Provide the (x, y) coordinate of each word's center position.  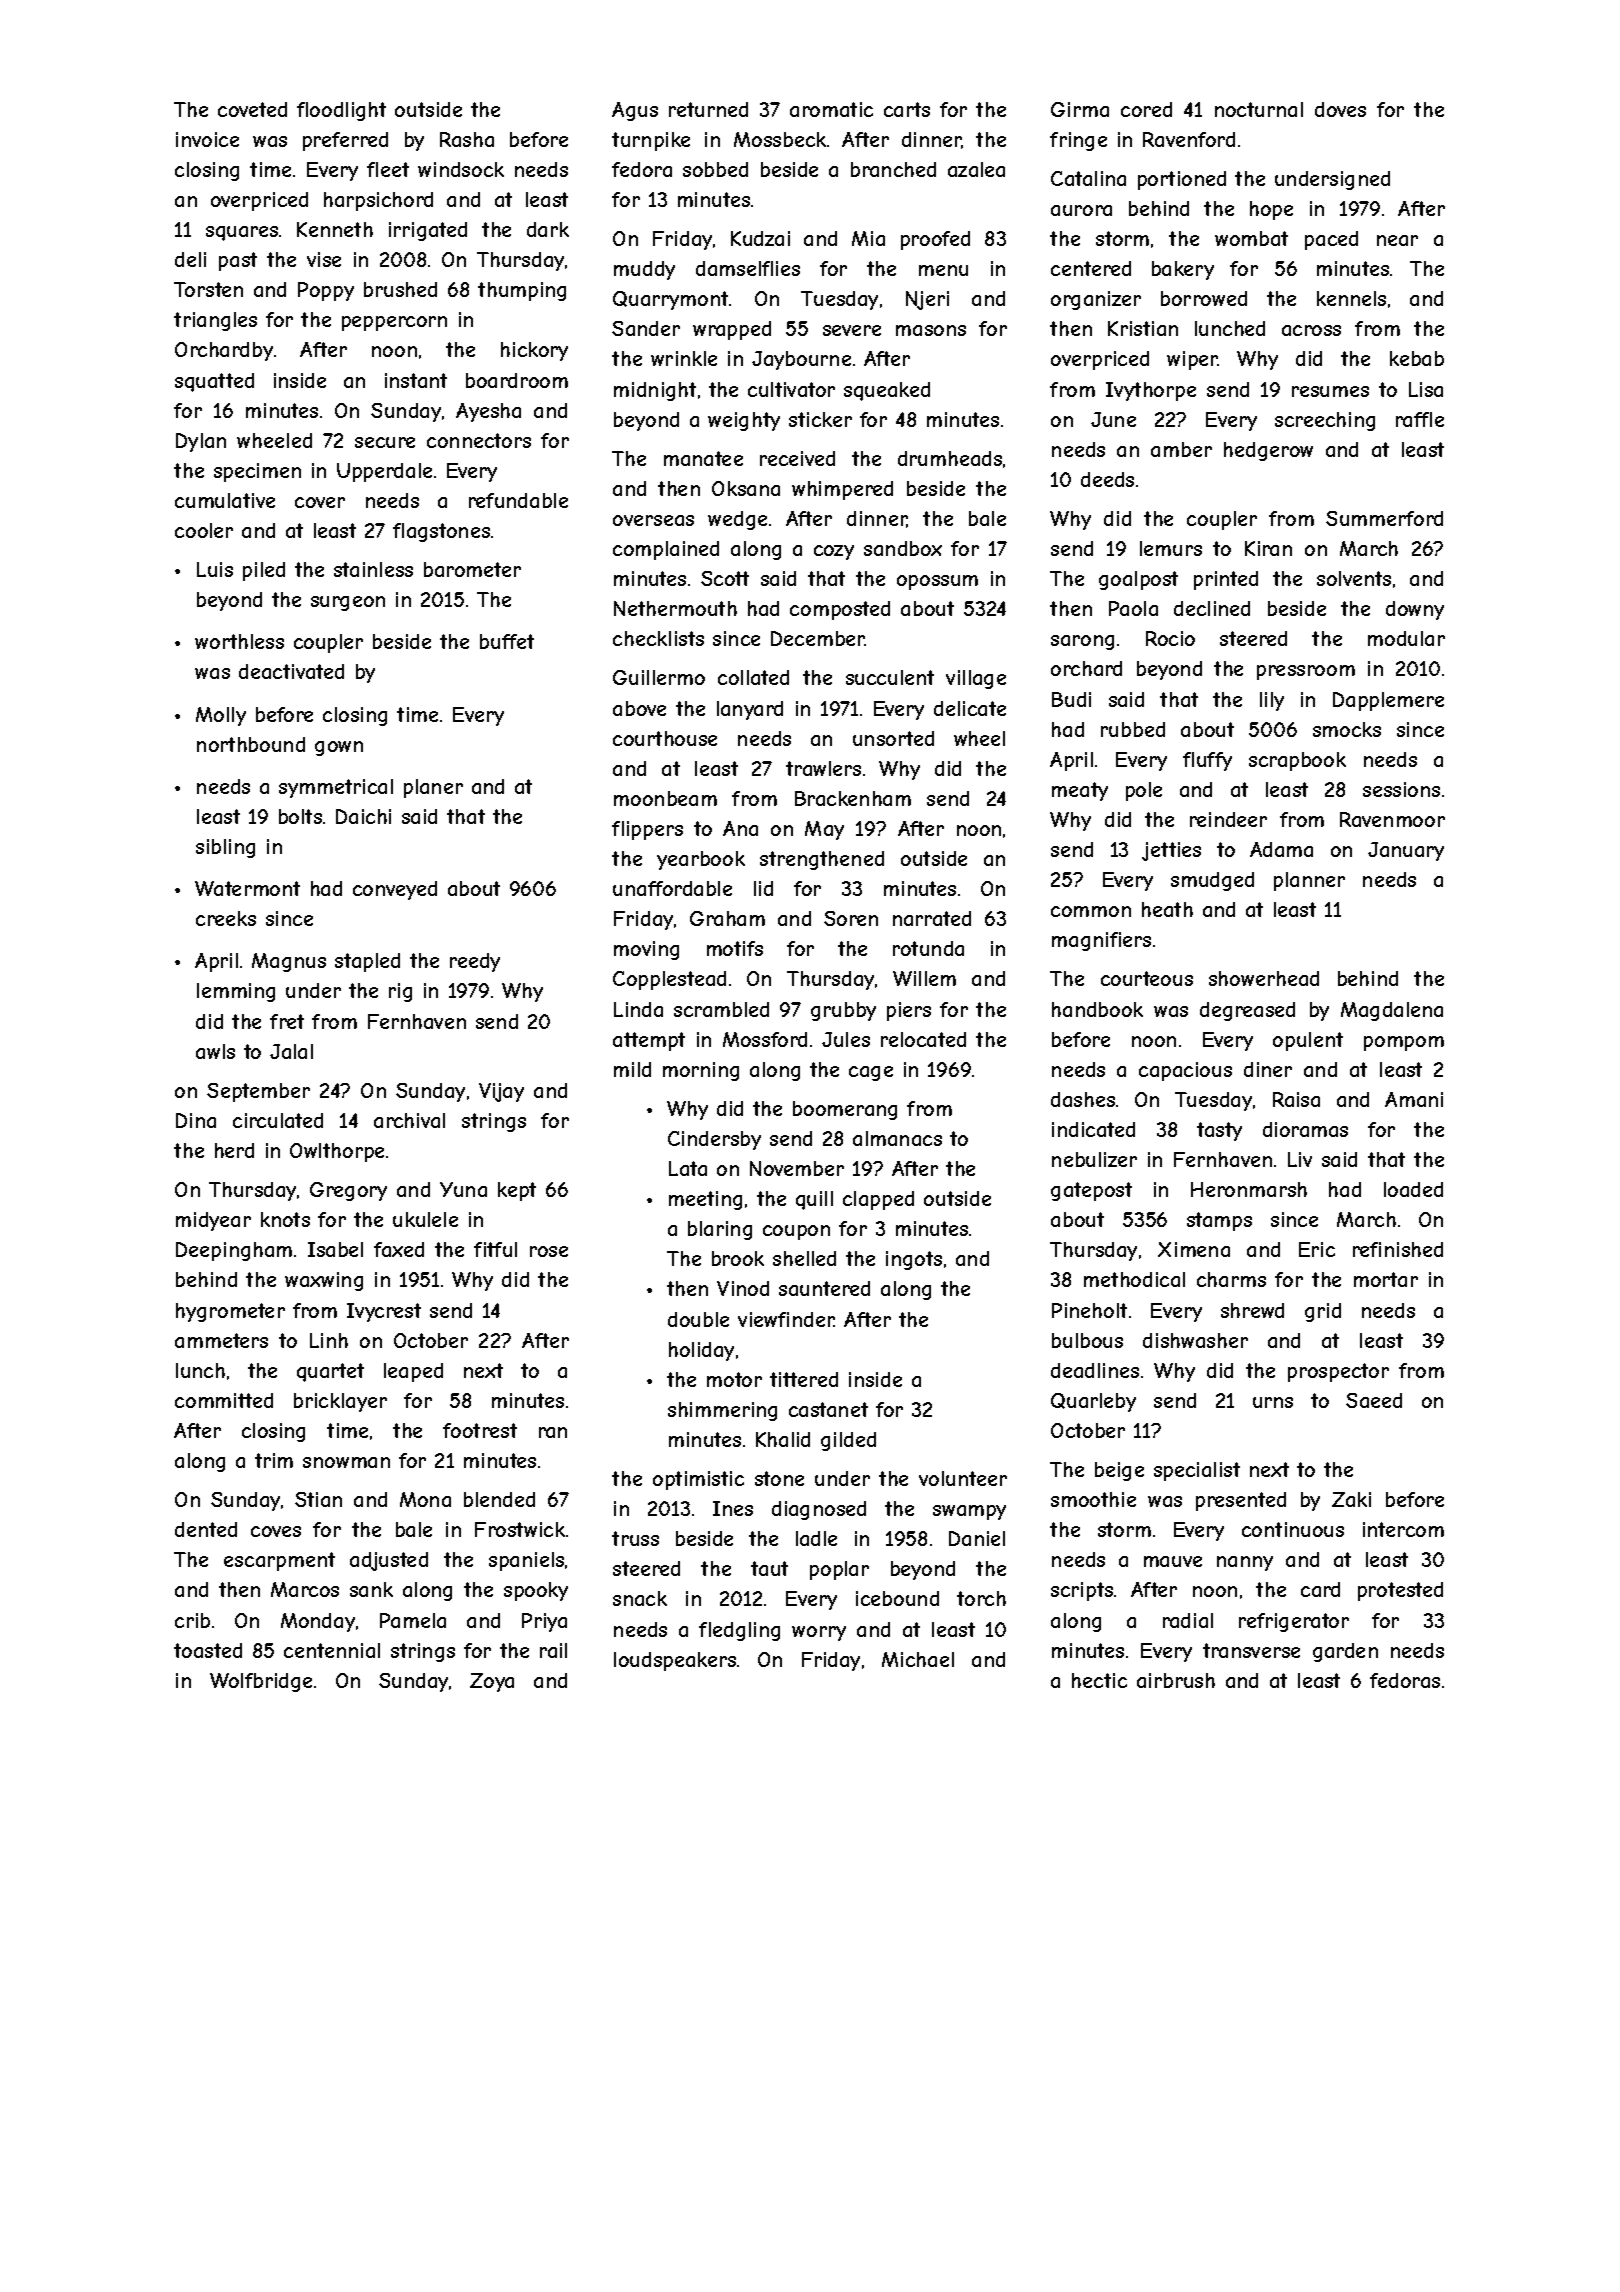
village (976, 679)
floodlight (341, 111)
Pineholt (1089, 1310)
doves (1340, 109)
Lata (688, 1168)
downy (1415, 610)
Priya (544, 1622)
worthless (239, 641)
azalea (976, 169)
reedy (475, 962)
